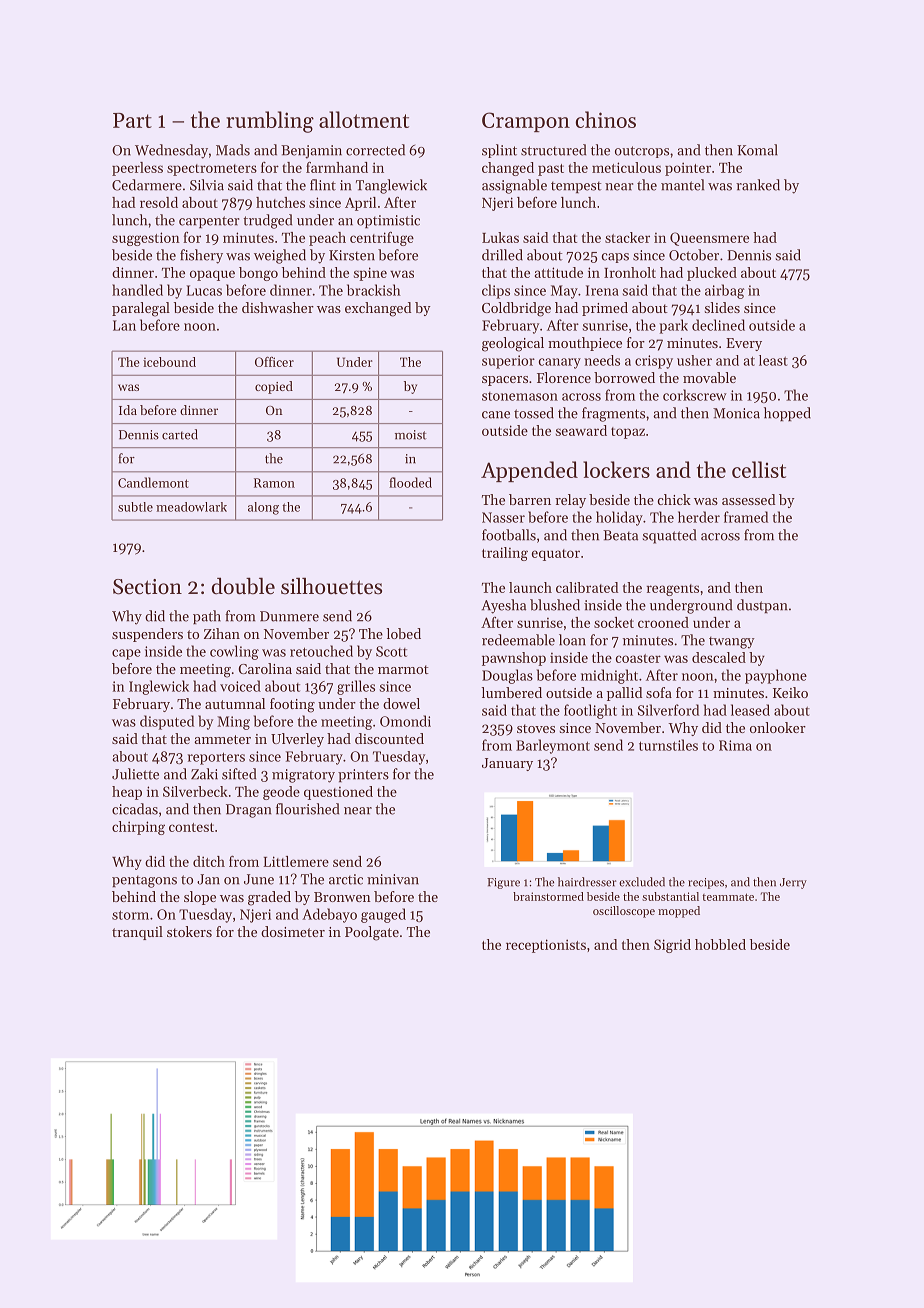  Describe the element at coordinates (750, 710) in the document. I see `leased` at that location.
